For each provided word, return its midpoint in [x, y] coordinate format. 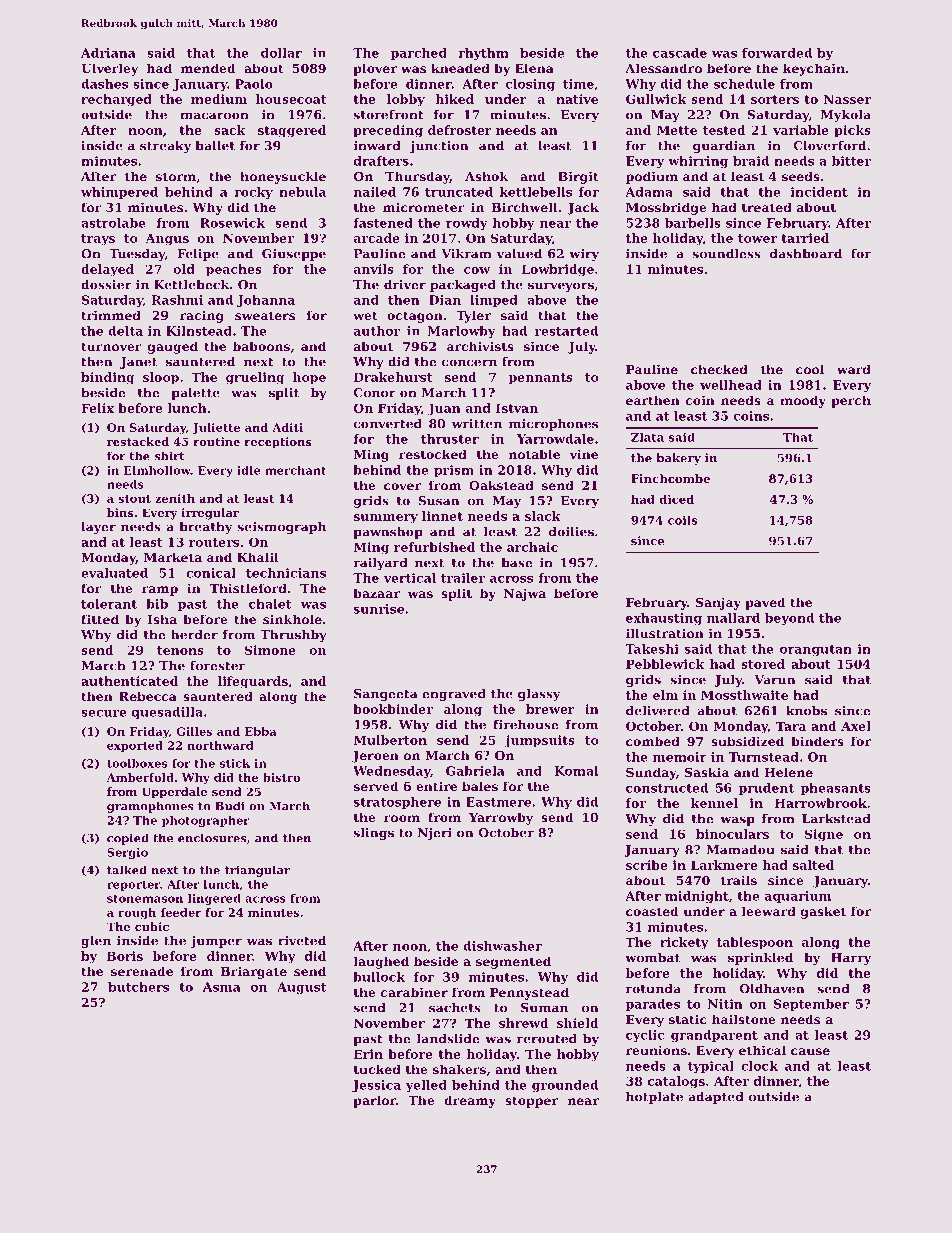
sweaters [265, 315]
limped [494, 301]
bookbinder [393, 709]
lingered [214, 899]
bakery [678, 459]
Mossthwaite [744, 695]
